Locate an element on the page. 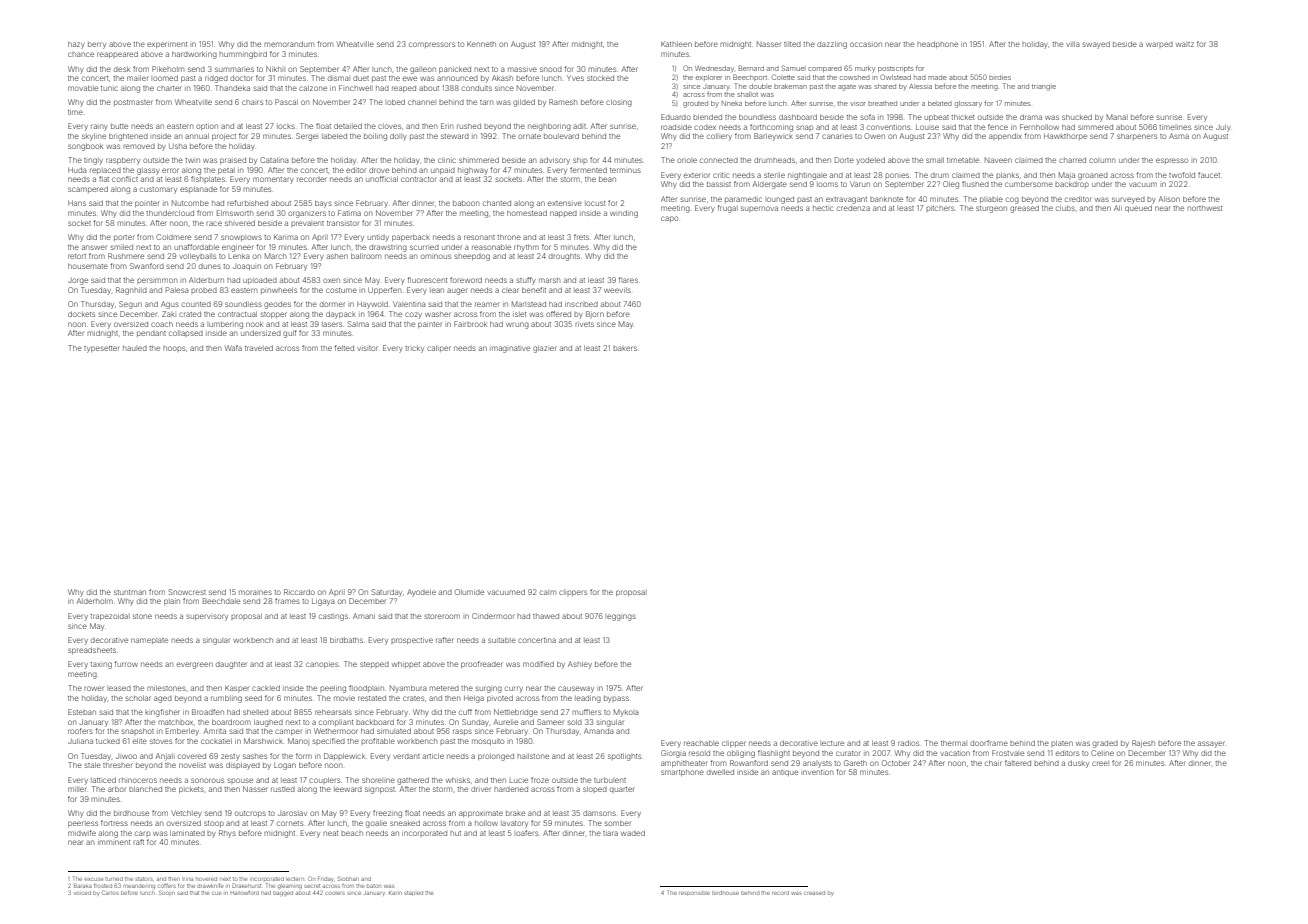 The width and height of the image is (1308, 924). Snowcrest is located at coordinates (187, 592).
